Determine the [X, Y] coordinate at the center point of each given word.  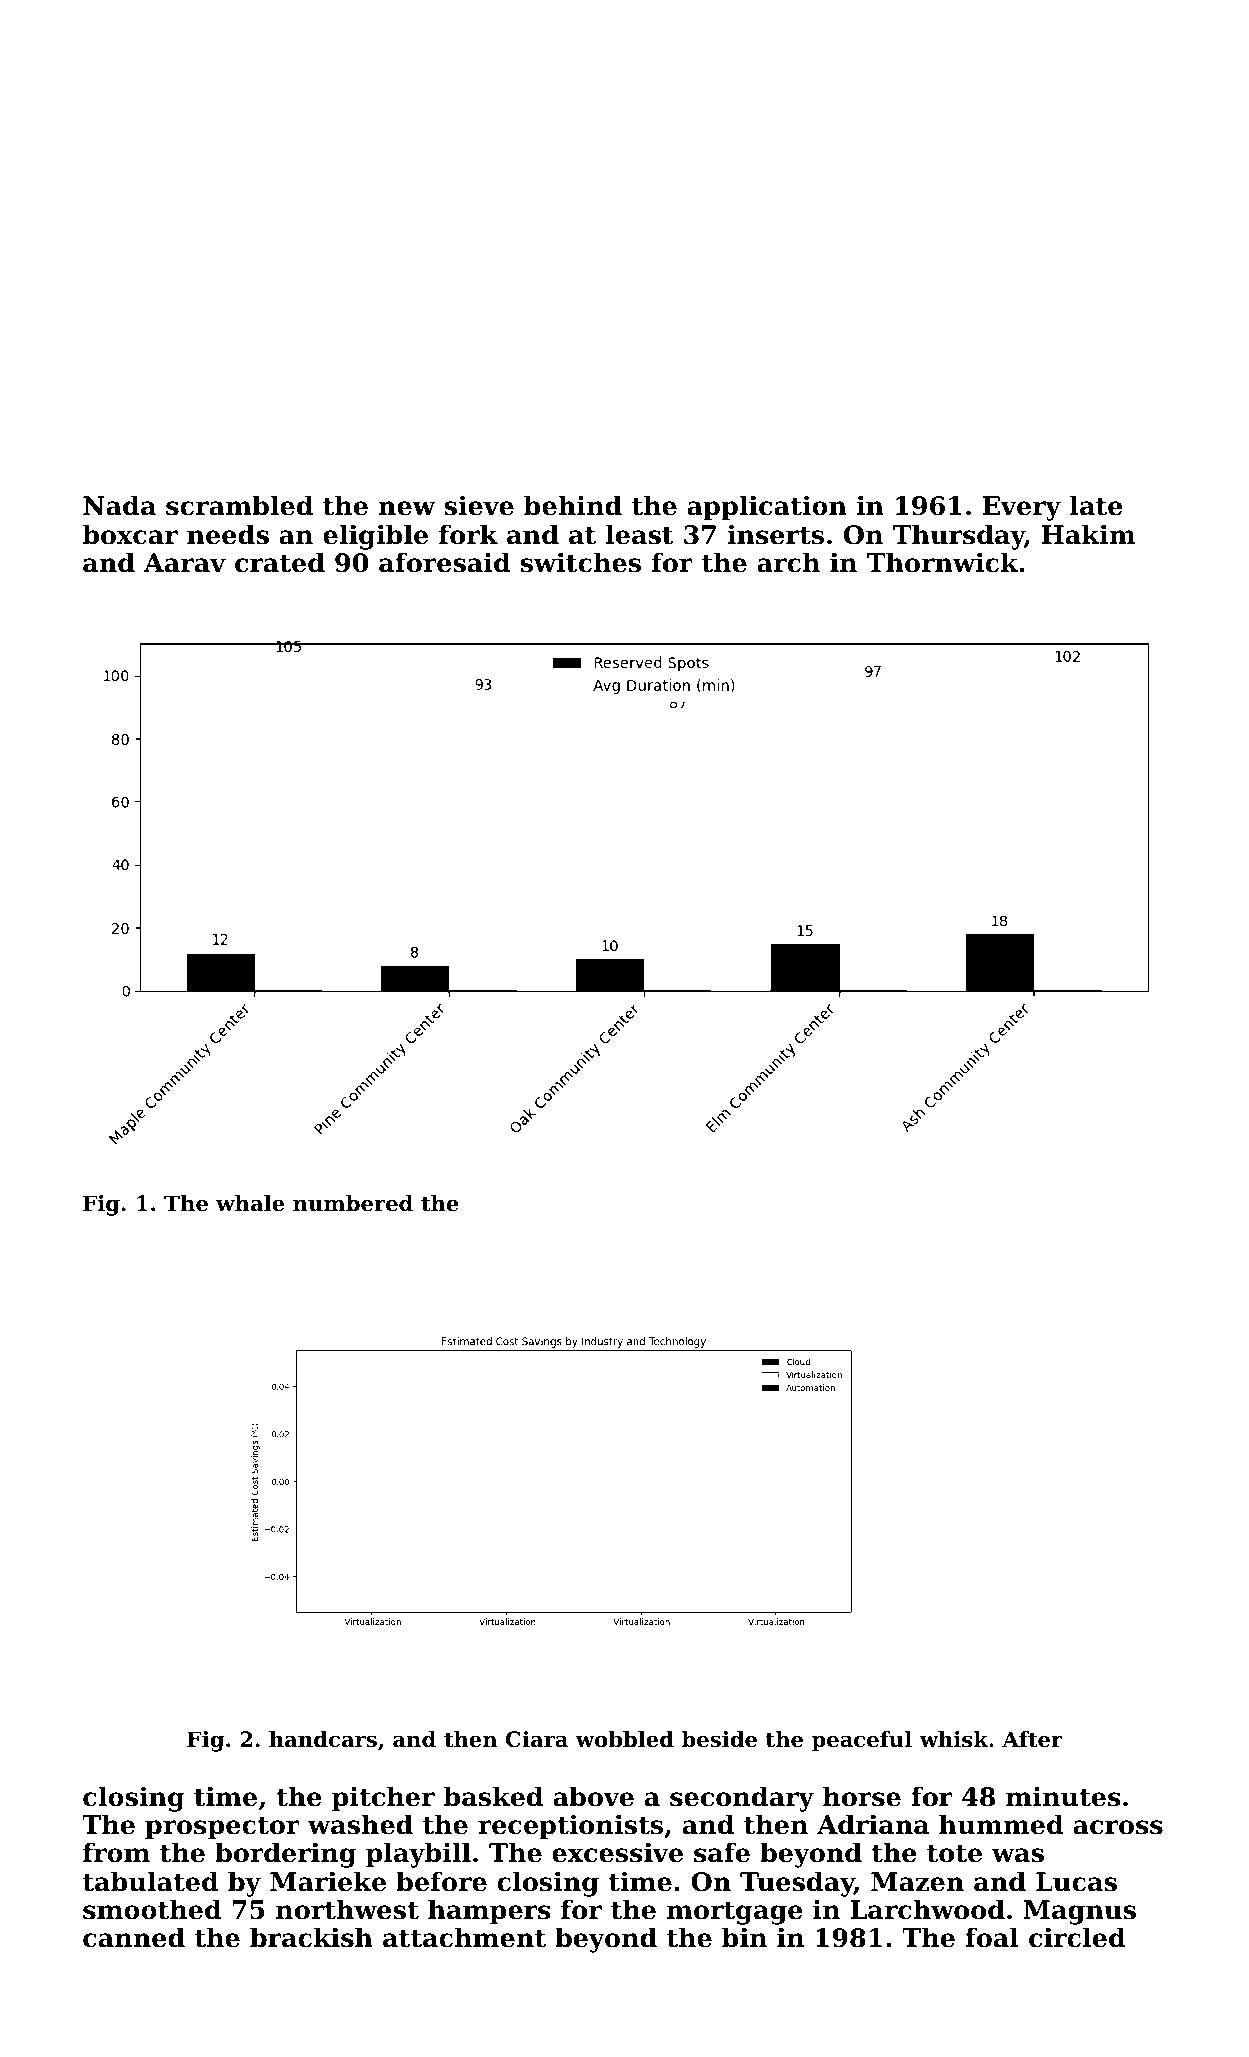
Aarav [185, 563]
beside [719, 1739]
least [640, 534]
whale [250, 1203]
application [767, 508]
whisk [954, 1739]
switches [581, 562]
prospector [222, 1828]
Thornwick [942, 562]
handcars [323, 1739]
